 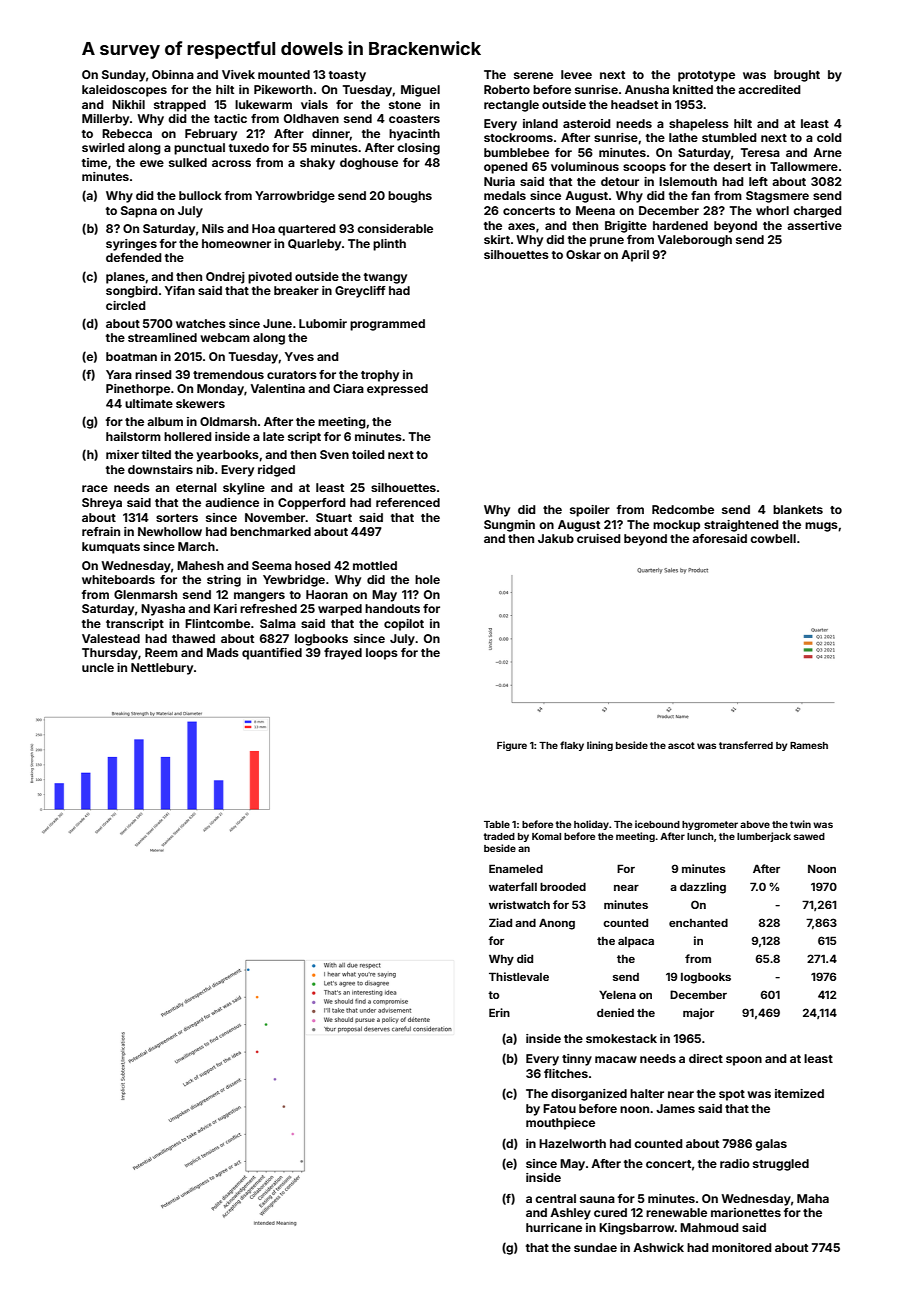 What do you see at coordinates (554, 1227) in the document?
I see `hurricane` at bounding box center [554, 1227].
